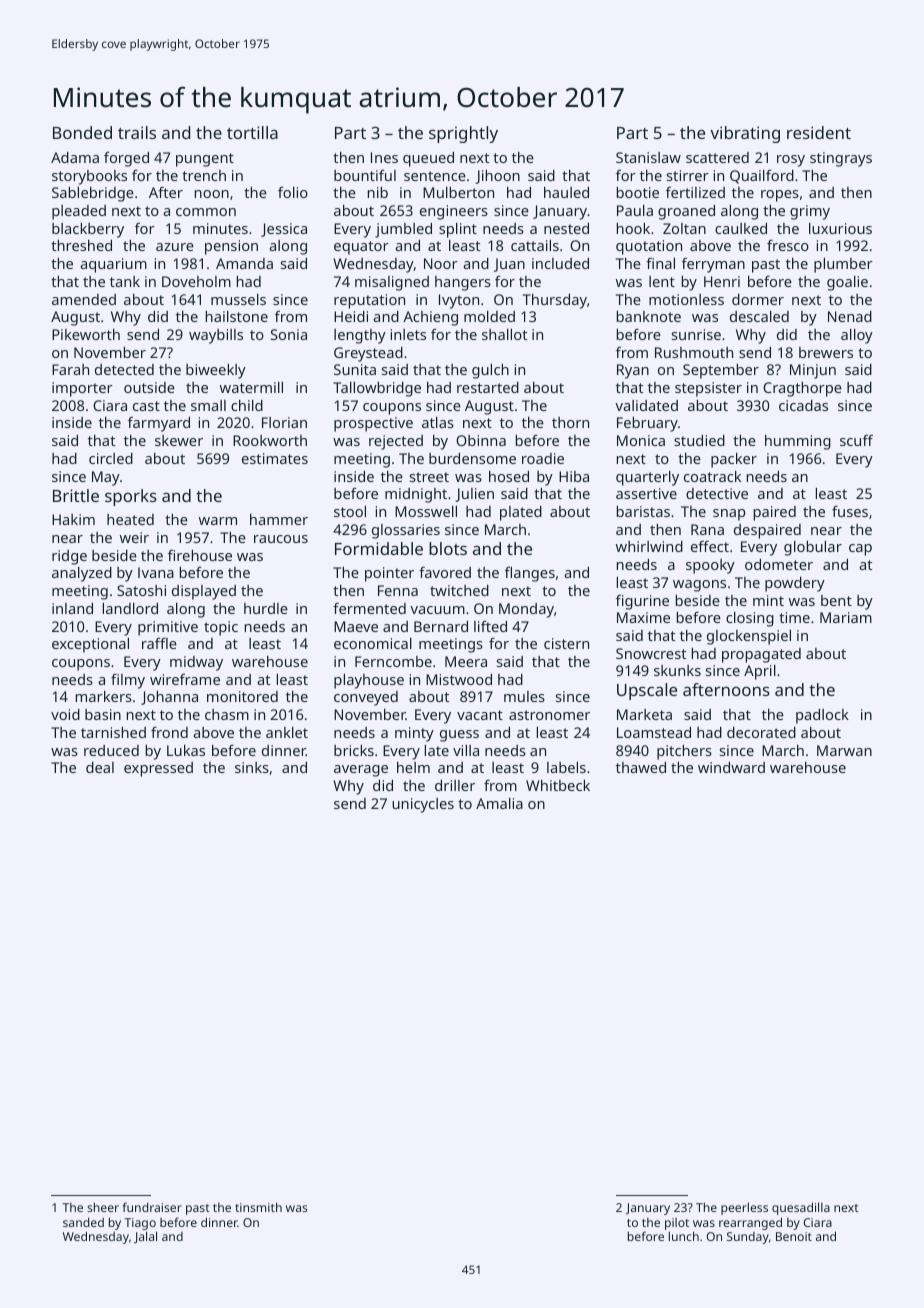  I want to click on Jalal, so click(145, 1237).
